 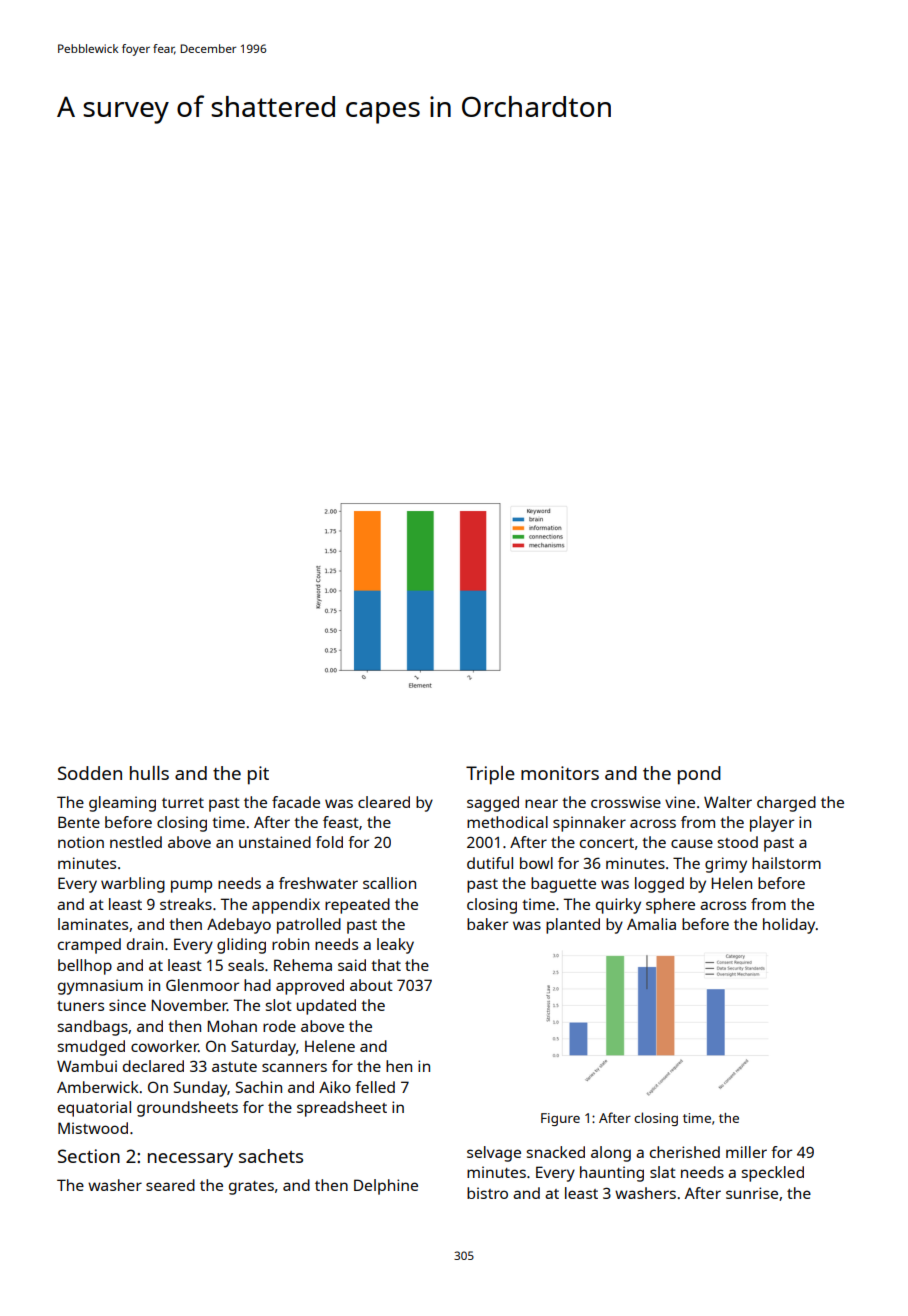 I want to click on Delphine, so click(x=386, y=1187).
